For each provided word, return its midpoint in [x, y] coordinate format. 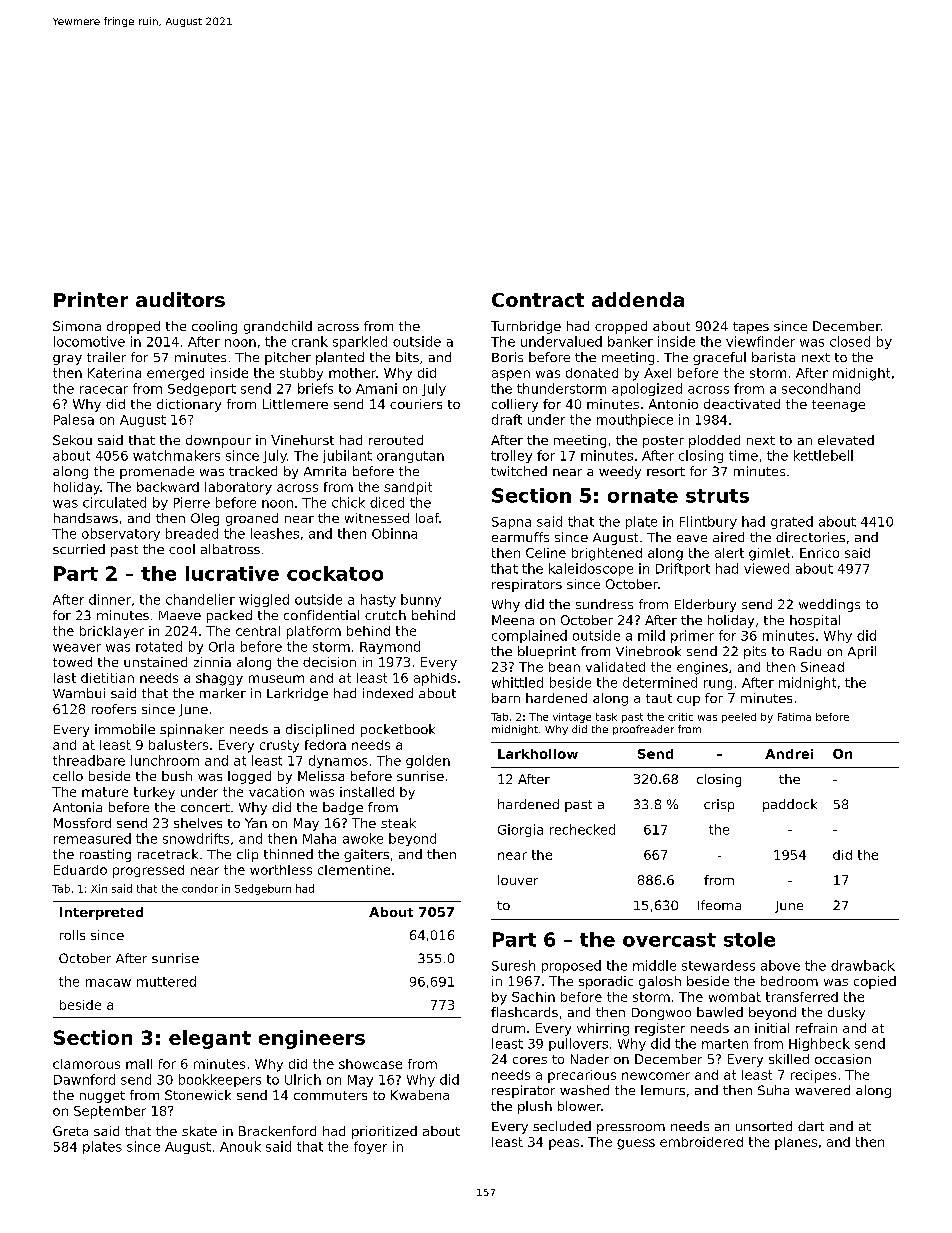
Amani [376, 388]
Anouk [240, 1146]
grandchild [278, 327]
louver [518, 880]
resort [666, 471]
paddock [790, 805]
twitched [519, 471]
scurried [79, 549]
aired [728, 537]
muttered [166, 981]
